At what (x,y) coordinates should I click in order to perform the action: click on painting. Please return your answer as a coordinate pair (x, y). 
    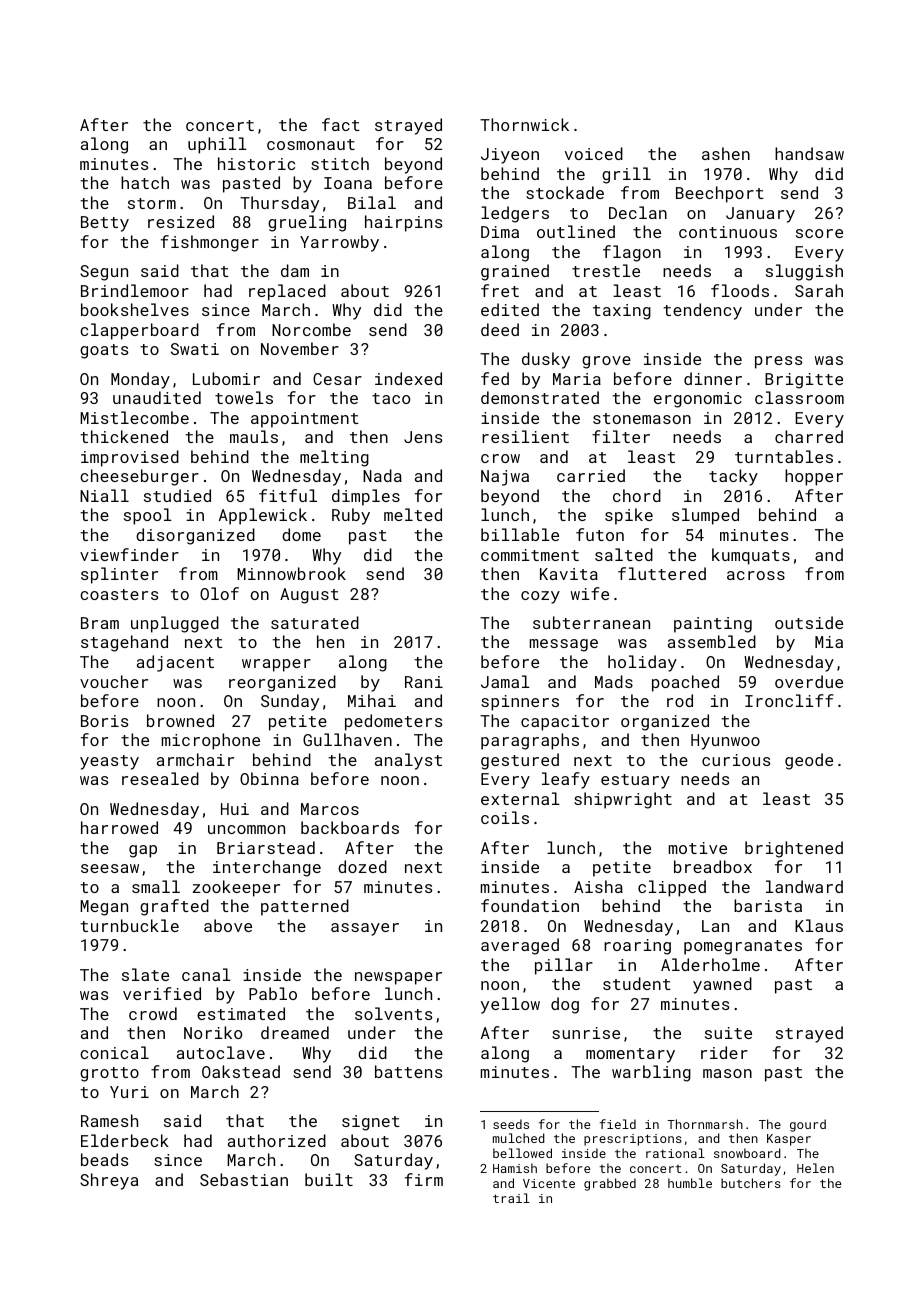
    Looking at the image, I should click on (713, 625).
